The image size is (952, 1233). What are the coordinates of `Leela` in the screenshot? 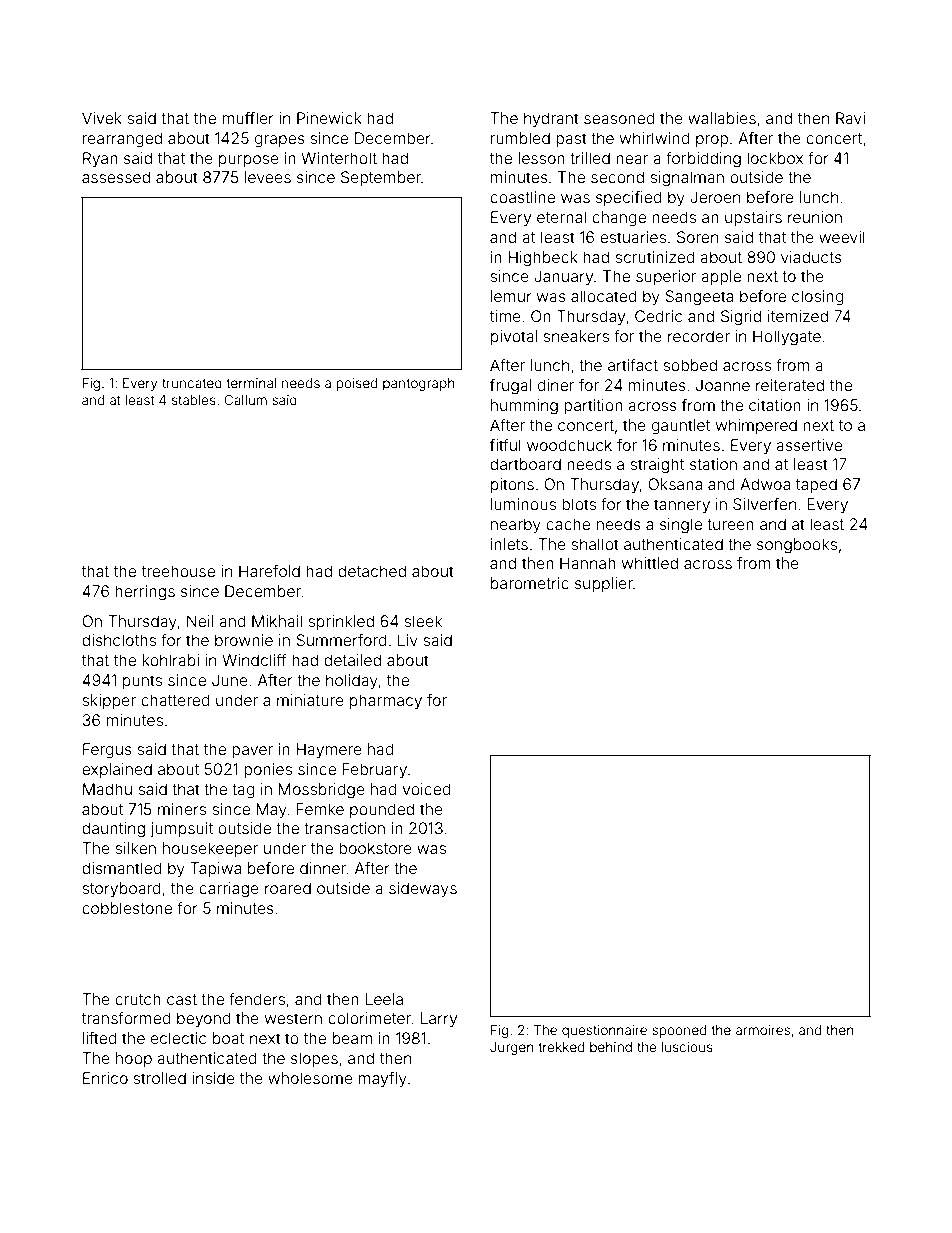 It's located at (384, 999).
